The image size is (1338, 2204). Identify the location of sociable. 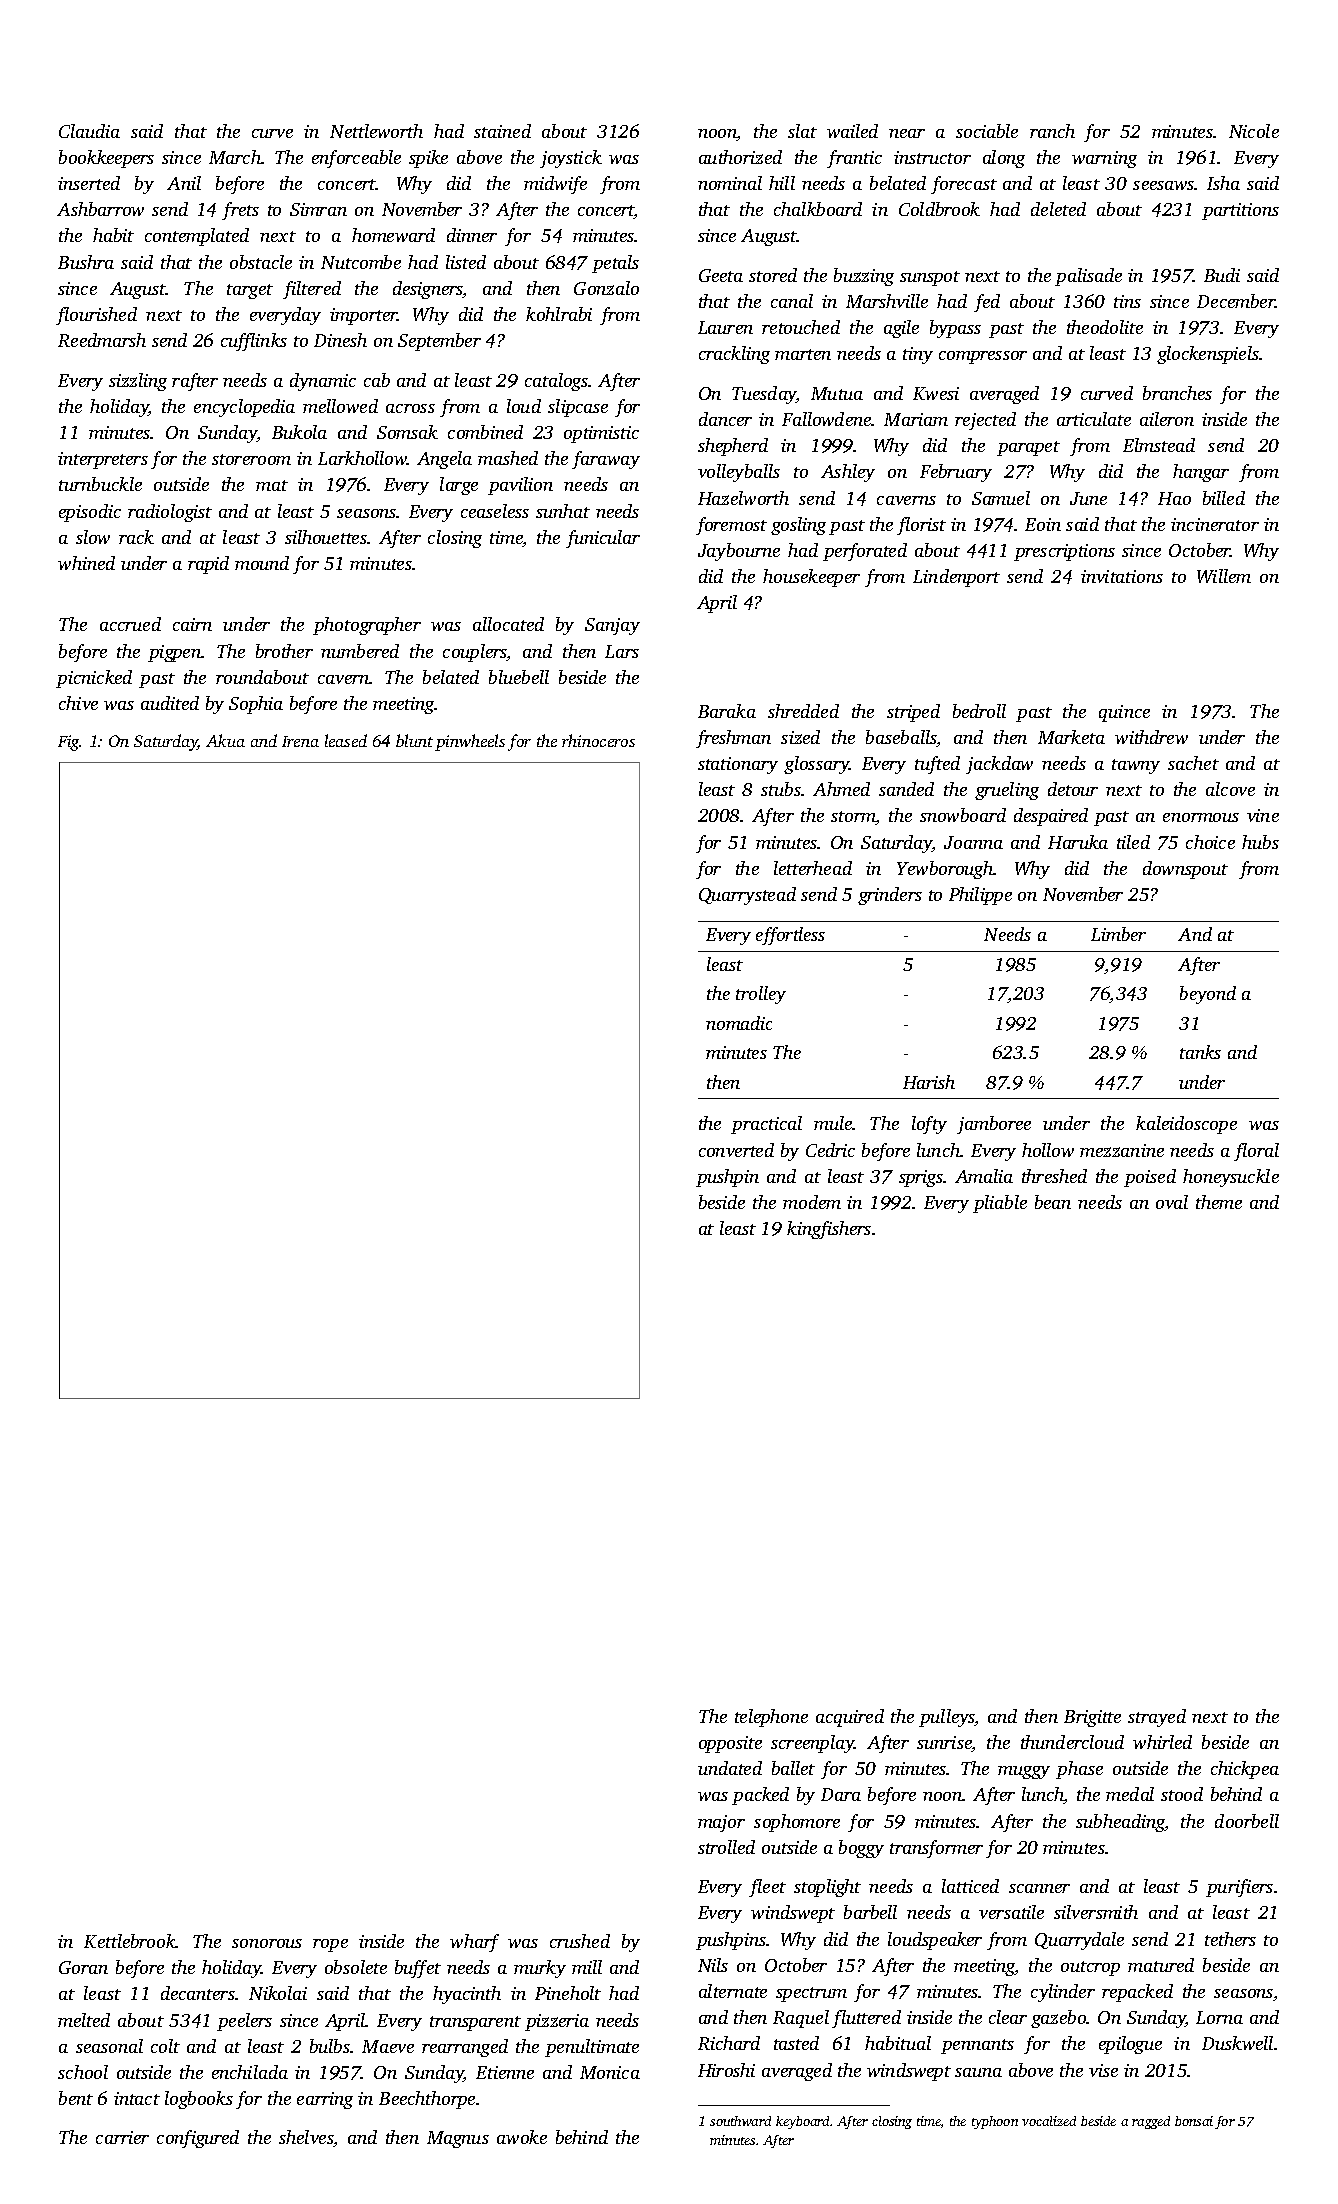
(987, 131).
